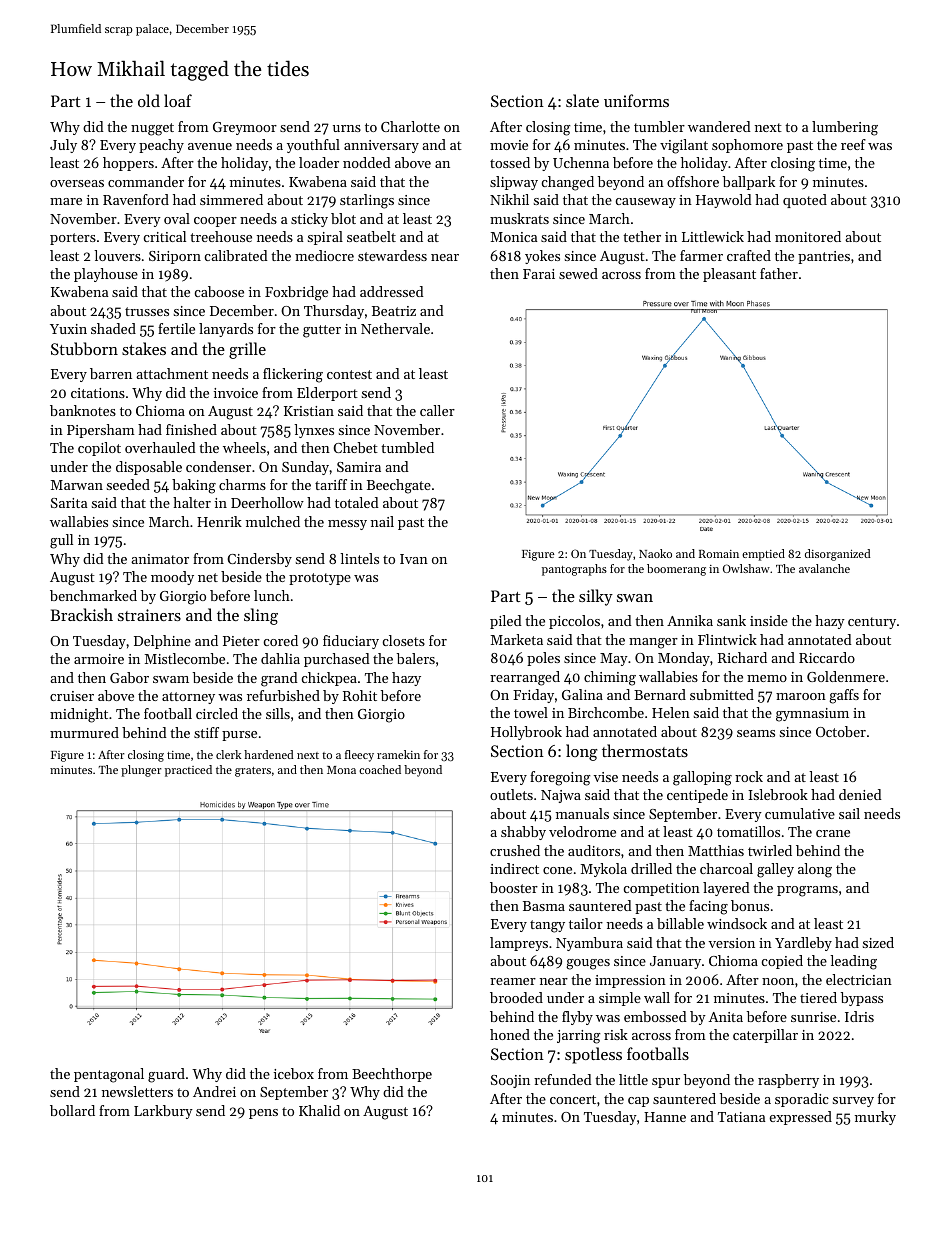  Describe the element at coordinates (309, 220) in the image. I see `sticky` at that location.
